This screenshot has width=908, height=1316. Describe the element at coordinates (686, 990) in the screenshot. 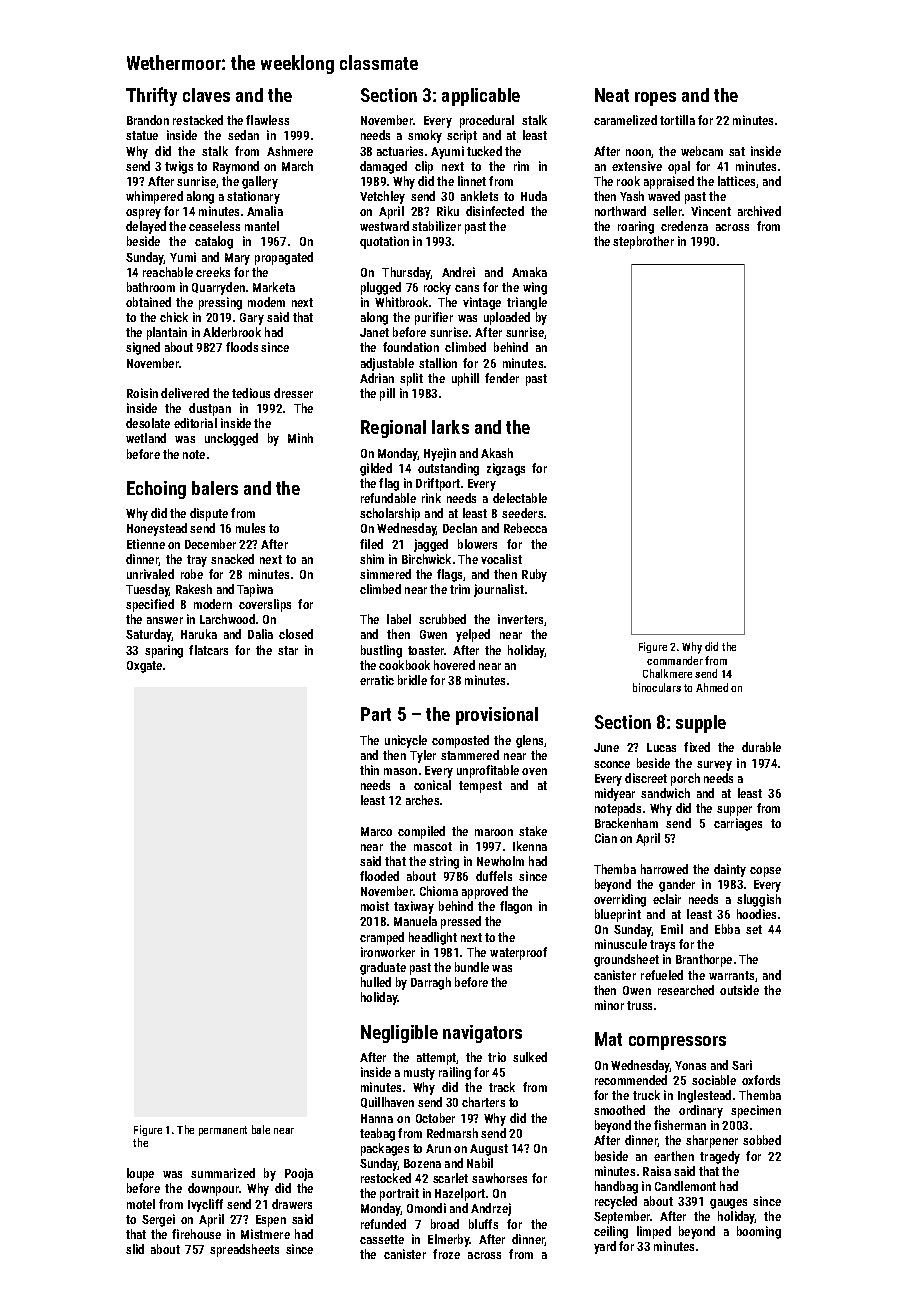

I see `researched` at that location.
